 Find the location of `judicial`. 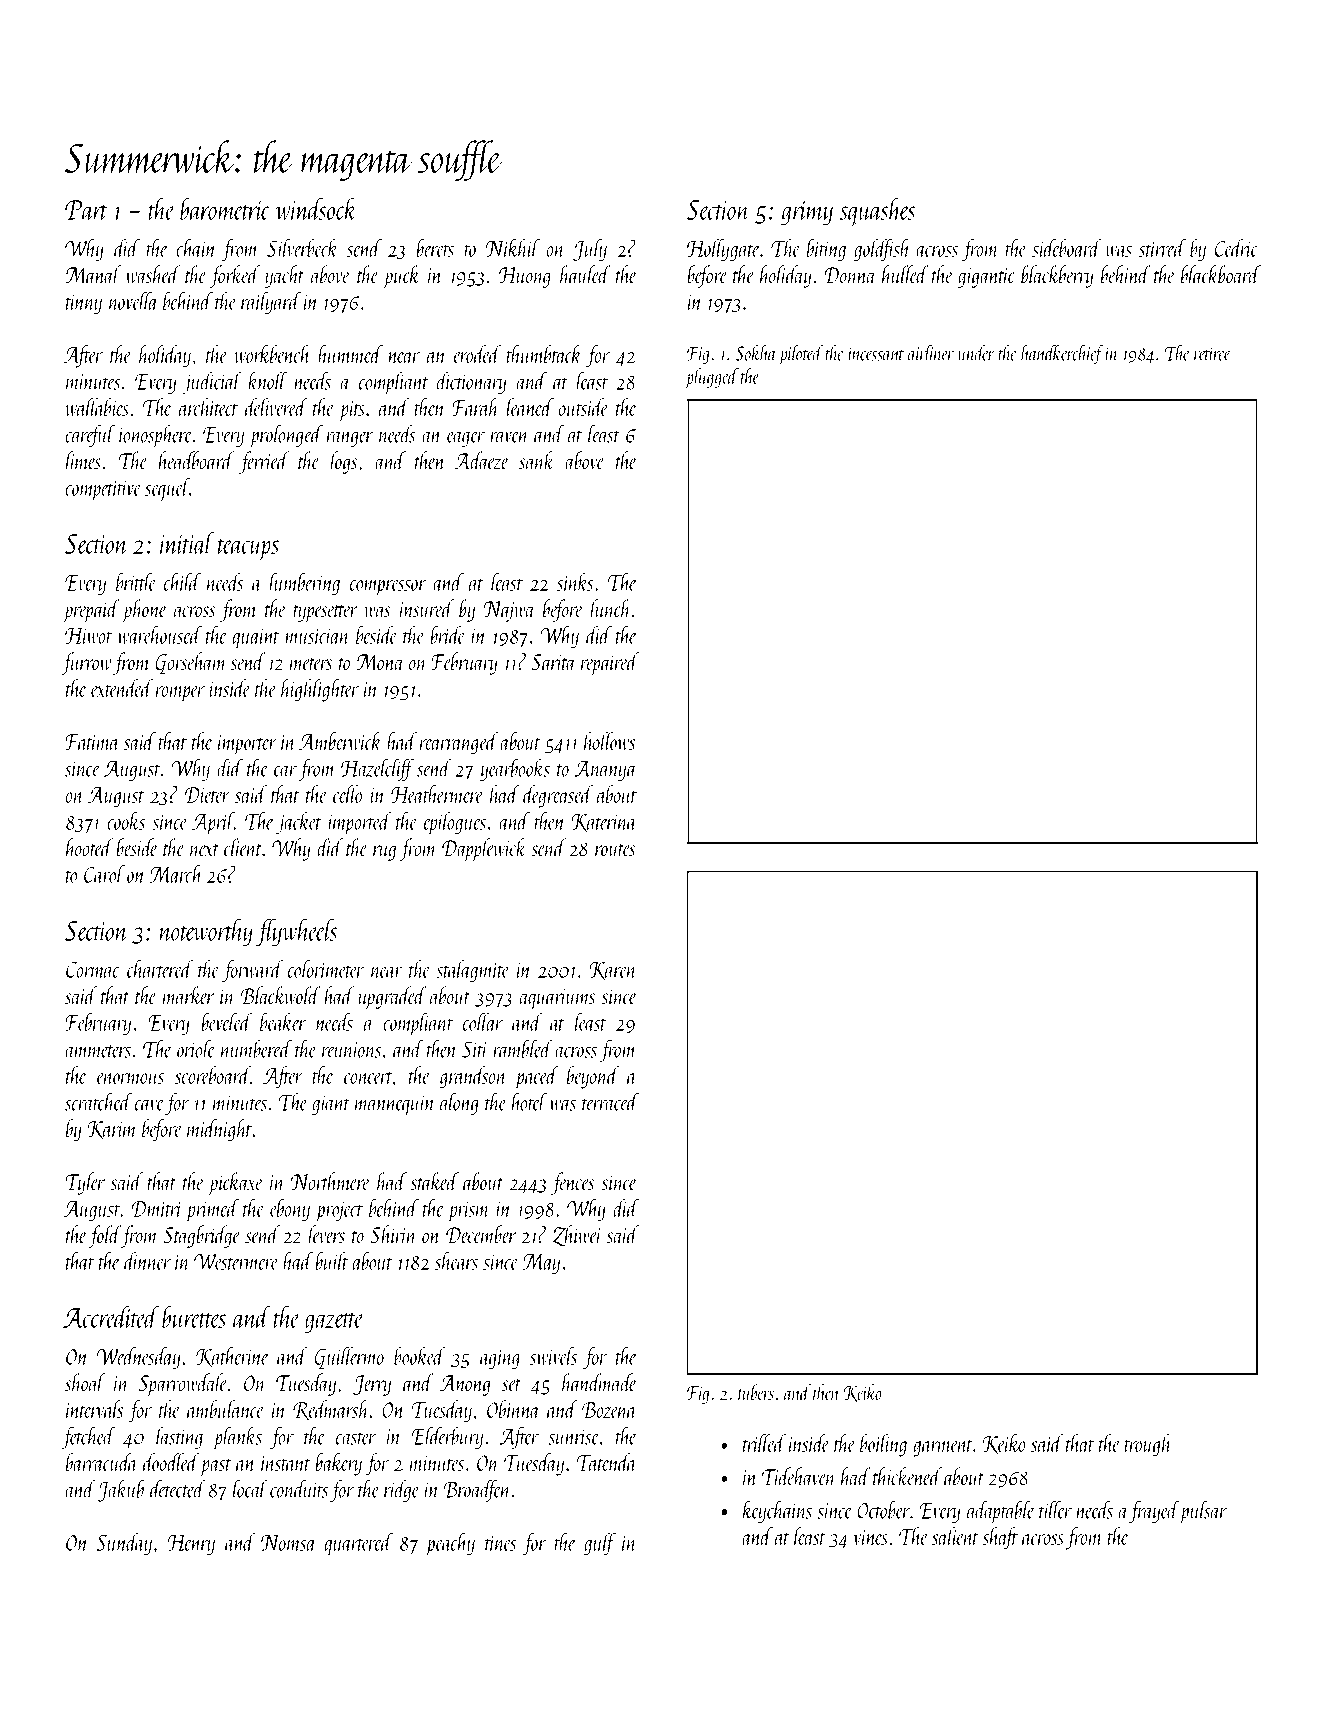

judicial is located at coordinates (212, 382).
